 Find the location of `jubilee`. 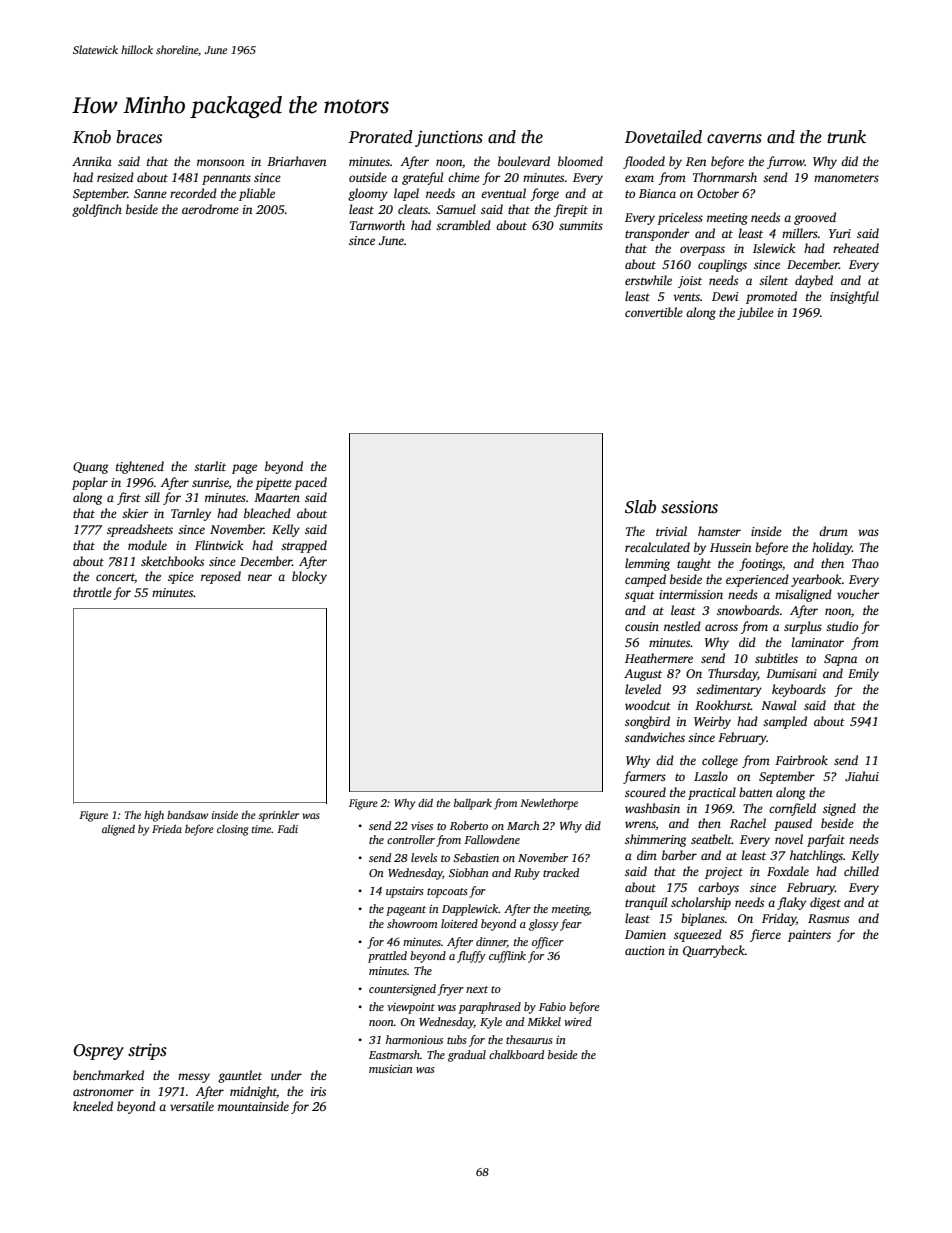

jubilee is located at coordinates (755, 313).
